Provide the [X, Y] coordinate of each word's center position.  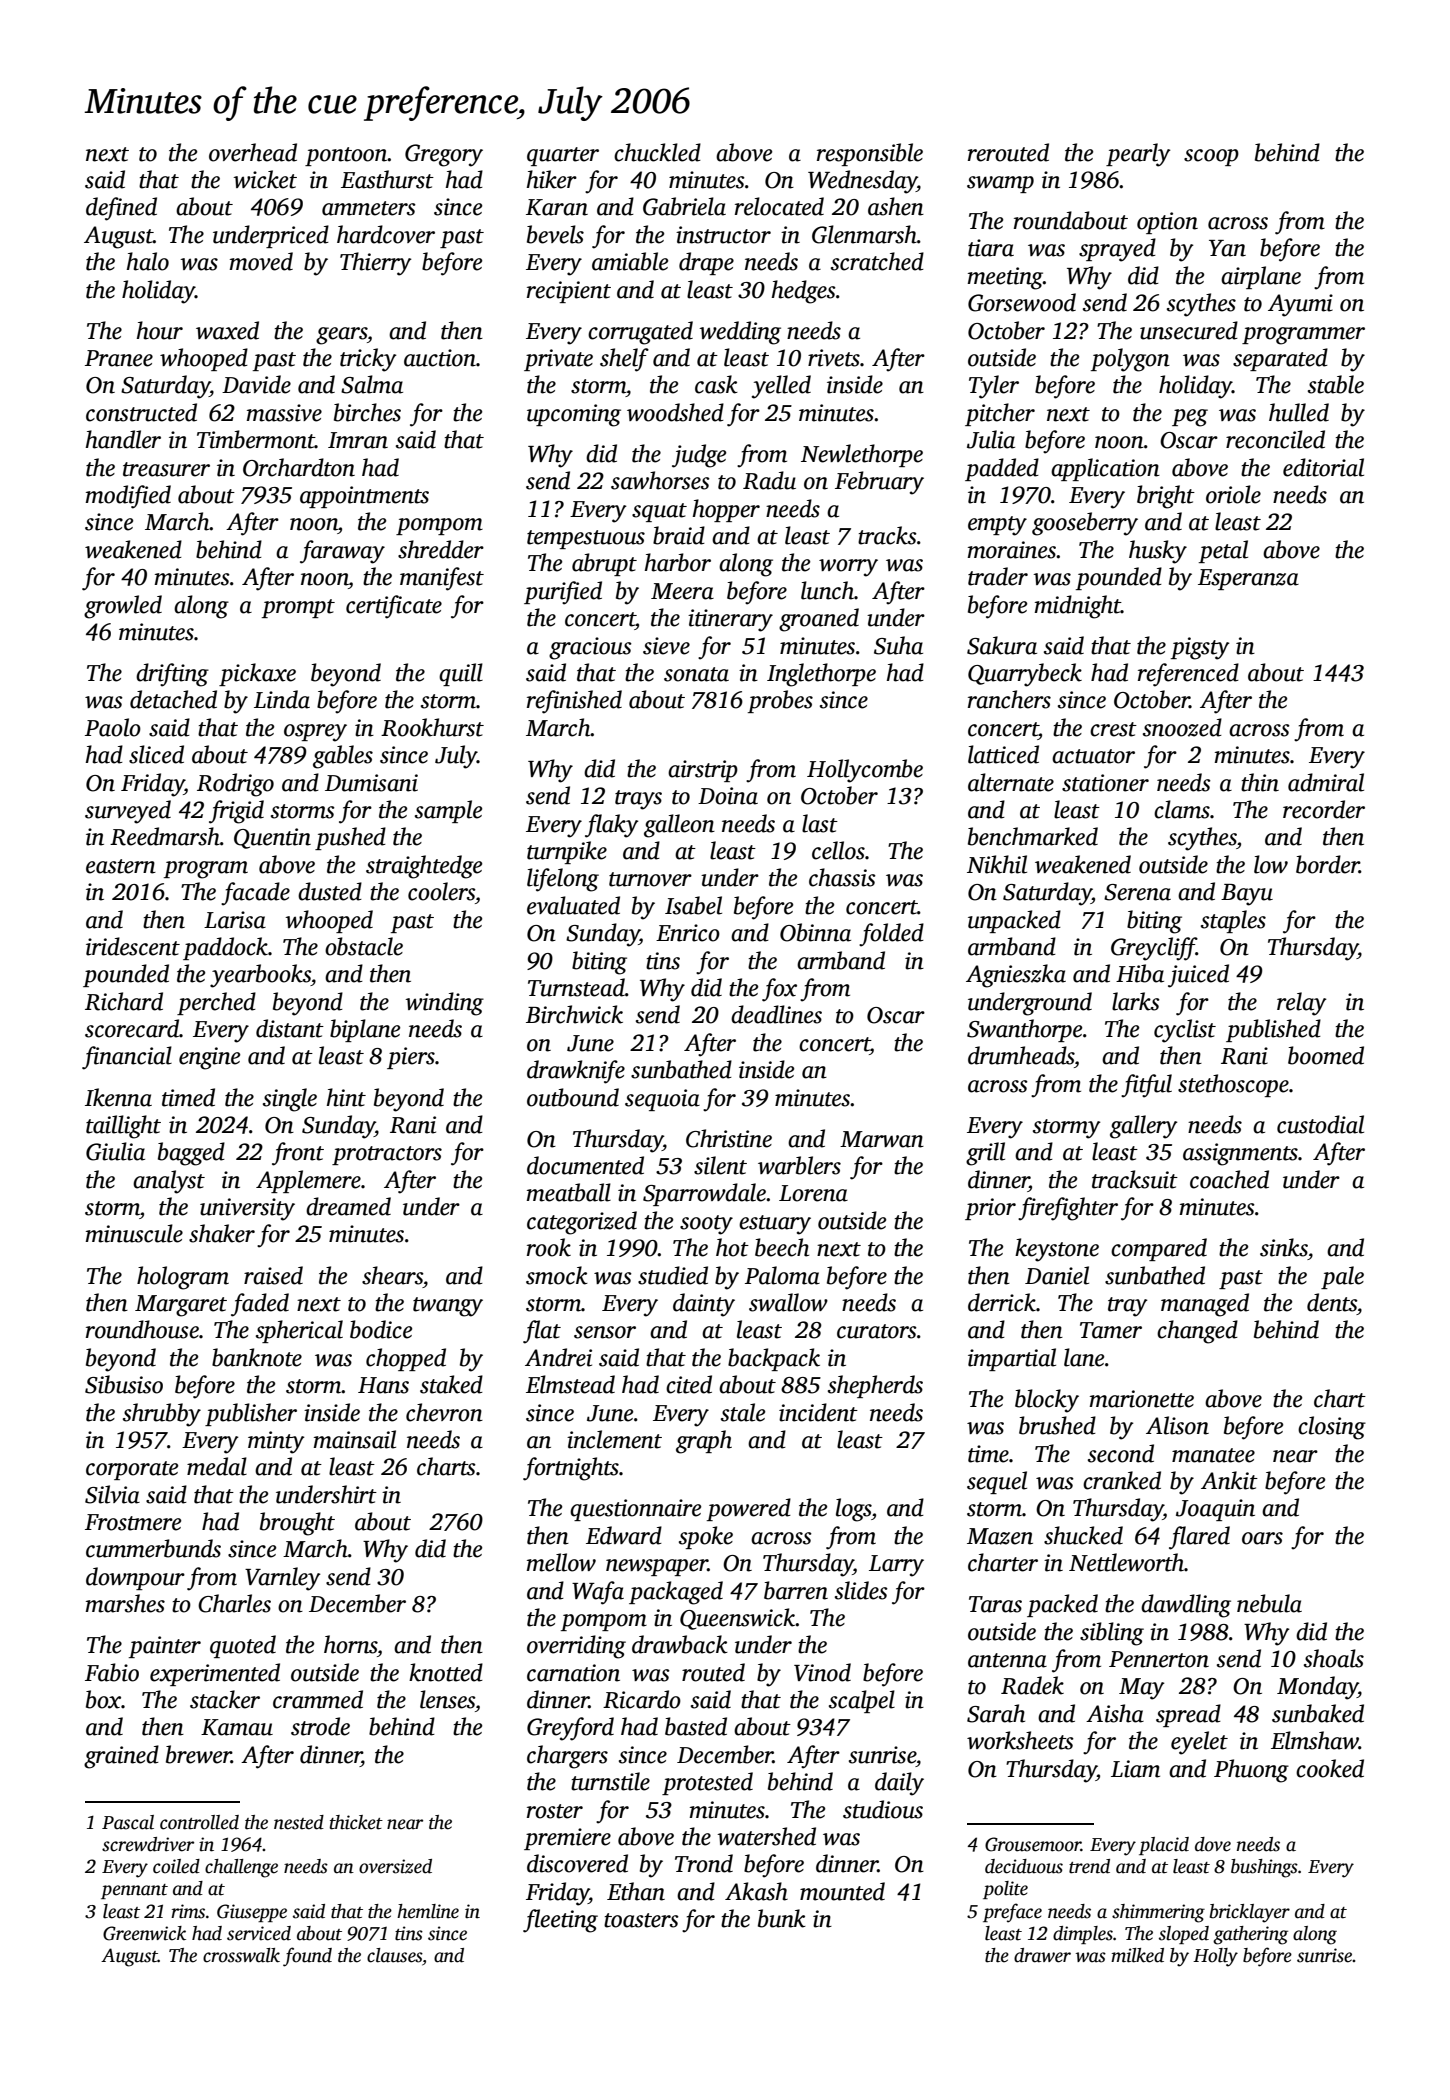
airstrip [703, 771]
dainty [704, 1305]
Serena [1137, 892]
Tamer [1111, 1330]
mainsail [355, 1439]
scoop [1211, 157]
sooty [706, 1225]
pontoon [346, 156]
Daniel [1057, 1275]
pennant [134, 1891]
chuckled [657, 152]
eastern [121, 866]
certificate [394, 607]
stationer [1105, 783]
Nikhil [997, 864]
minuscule [134, 1233]
